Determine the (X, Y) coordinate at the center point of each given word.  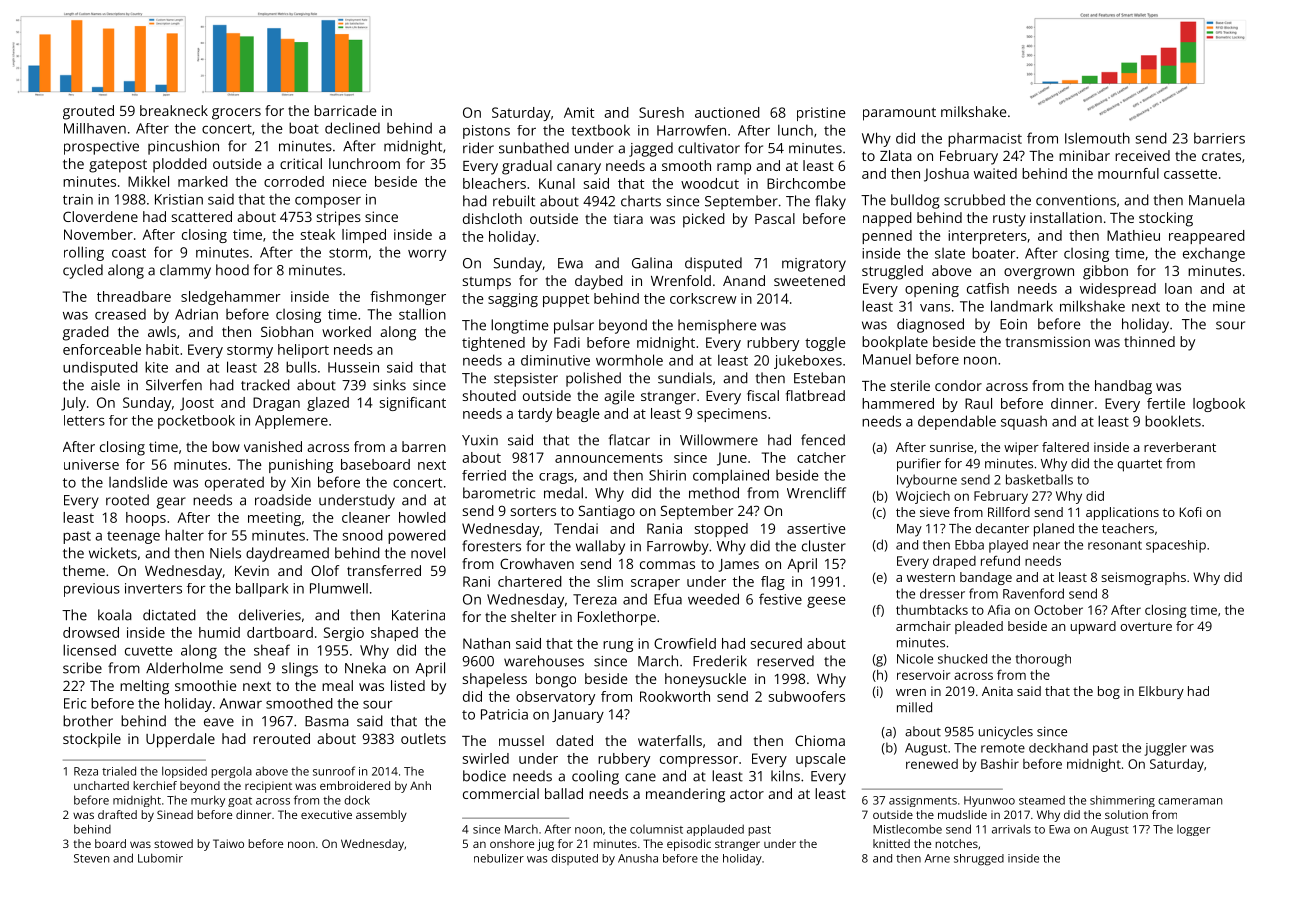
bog (1109, 692)
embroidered (355, 785)
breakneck (174, 110)
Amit (579, 112)
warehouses (544, 661)
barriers (1219, 138)
